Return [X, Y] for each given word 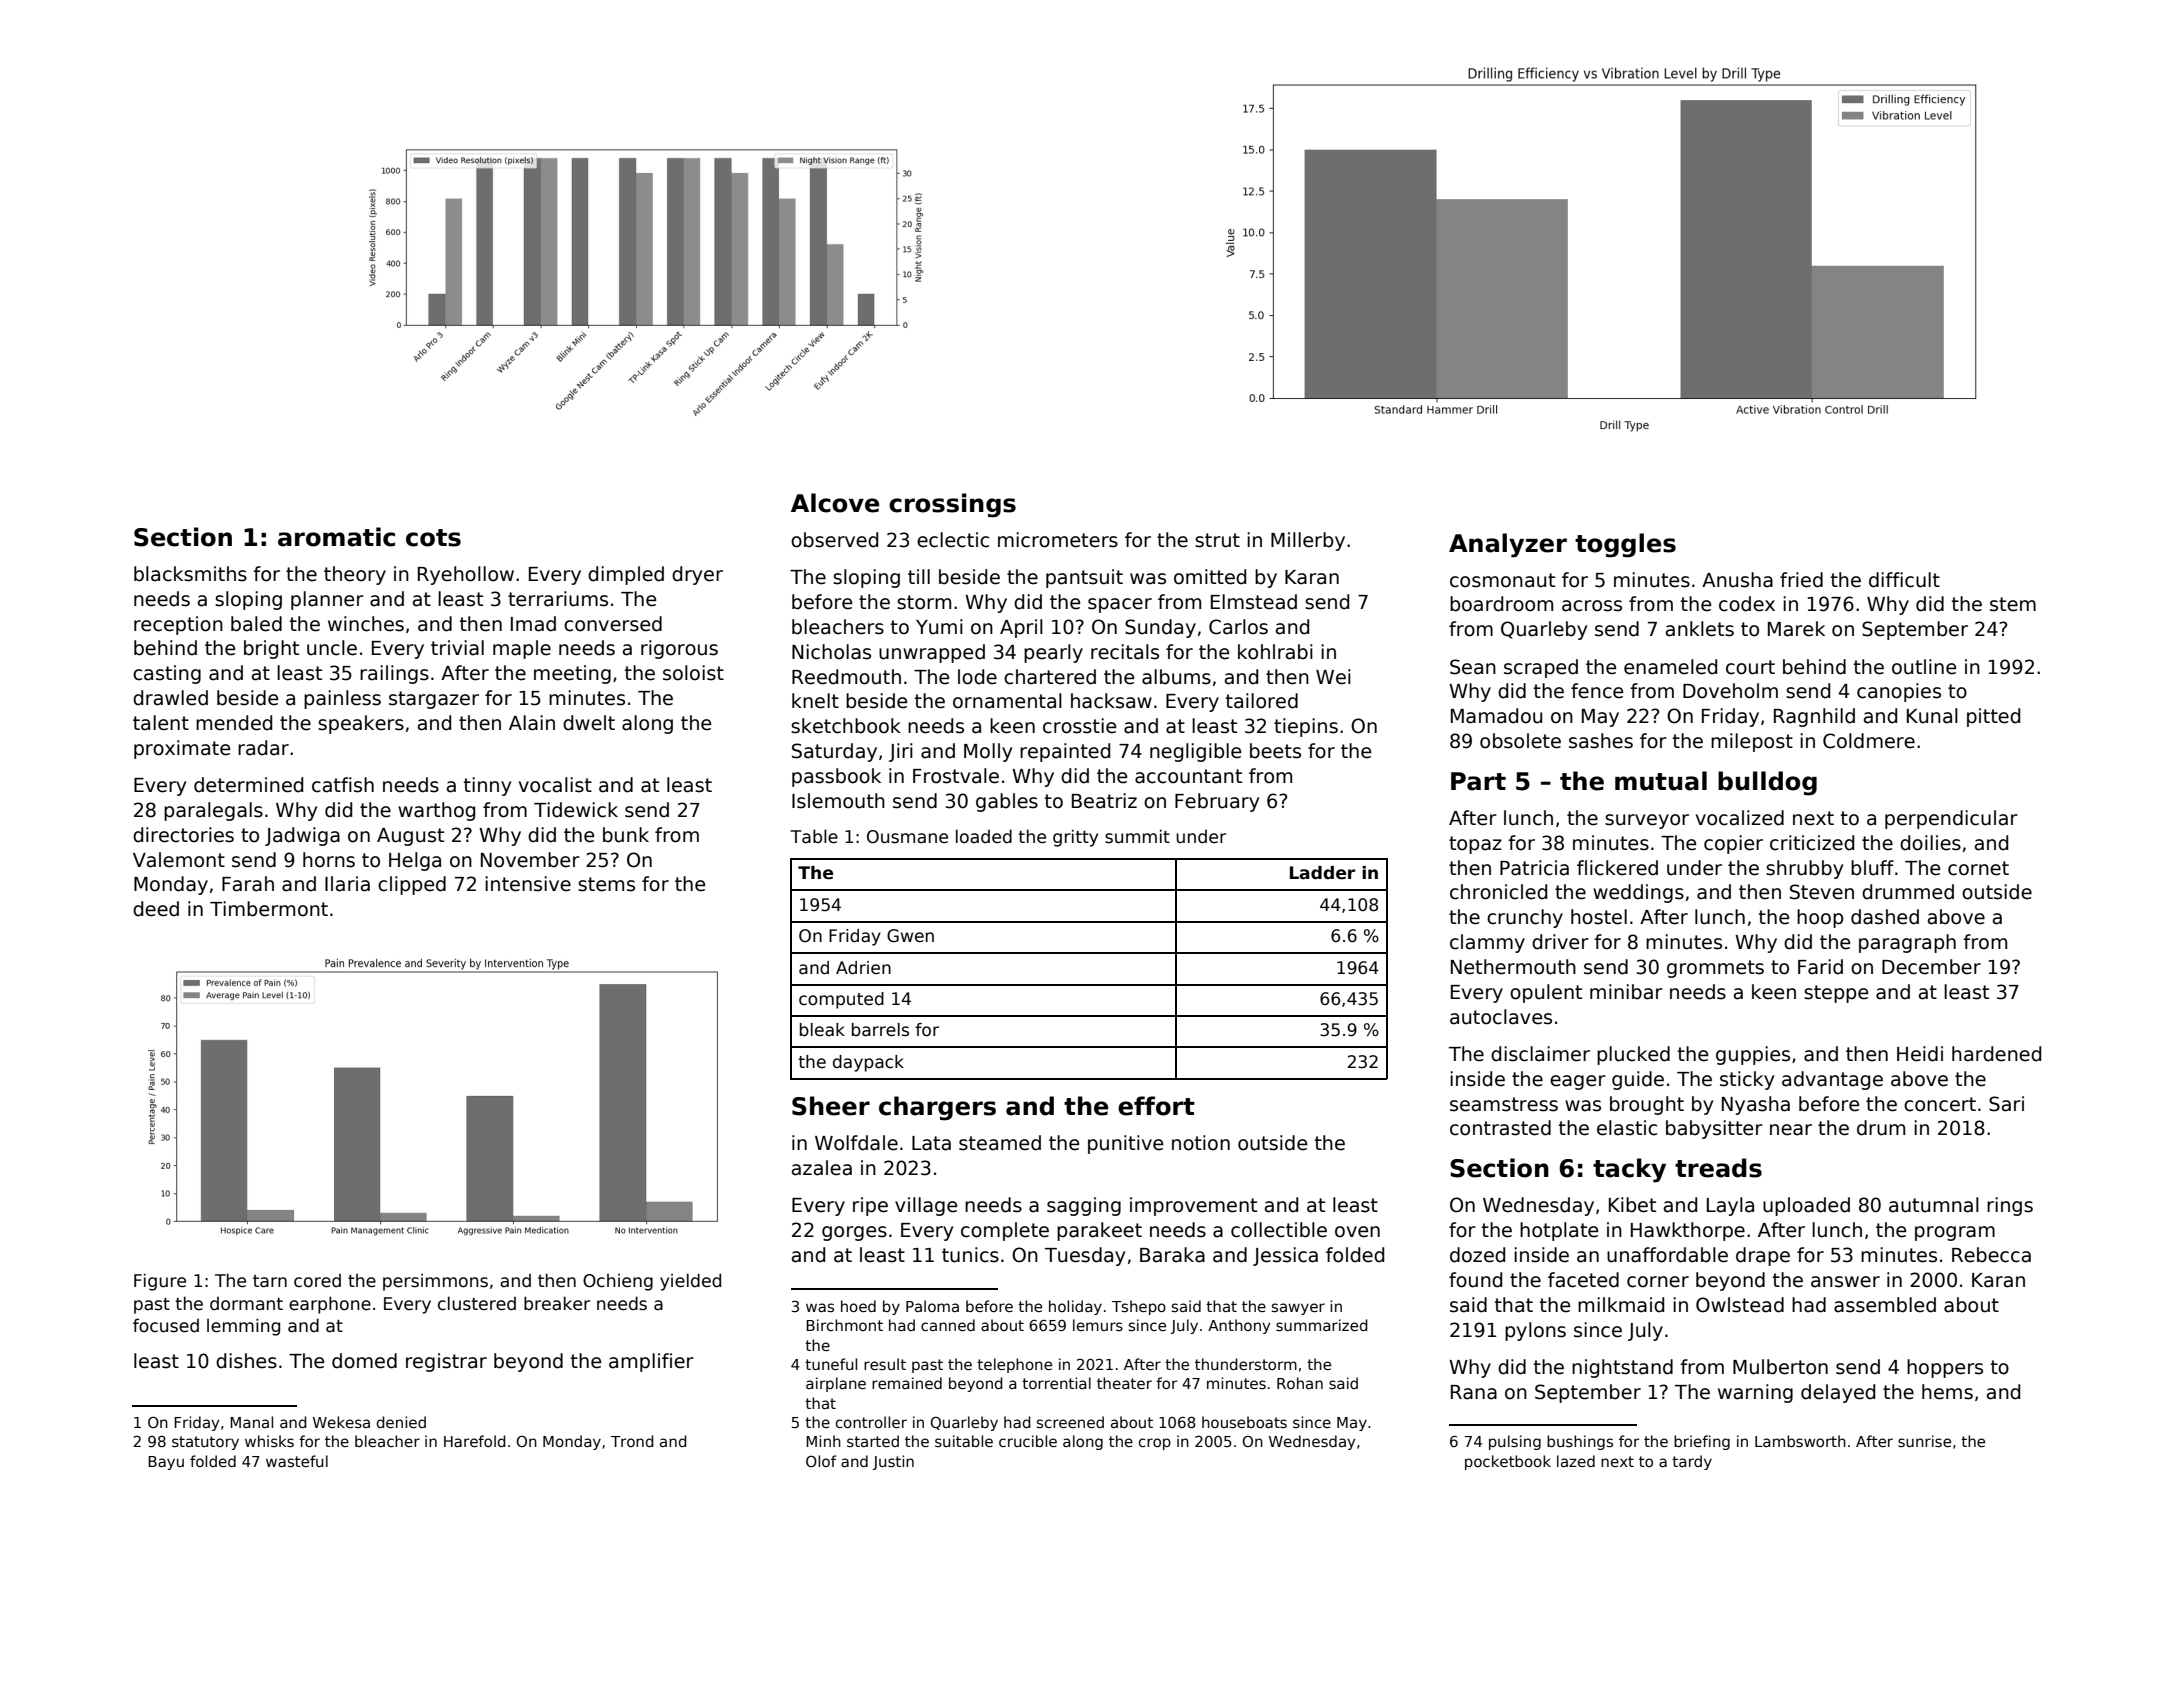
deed [156, 909]
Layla [1730, 1206]
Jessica [1285, 1256]
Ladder [1322, 873]
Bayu [166, 1463]
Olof [821, 1461]
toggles [1625, 545]
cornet [1978, 868]
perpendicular [1951, 819]
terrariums [558, 599]
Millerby [1308, 541]
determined [248, 785]
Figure [160, 1282]
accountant [1188, 776]
